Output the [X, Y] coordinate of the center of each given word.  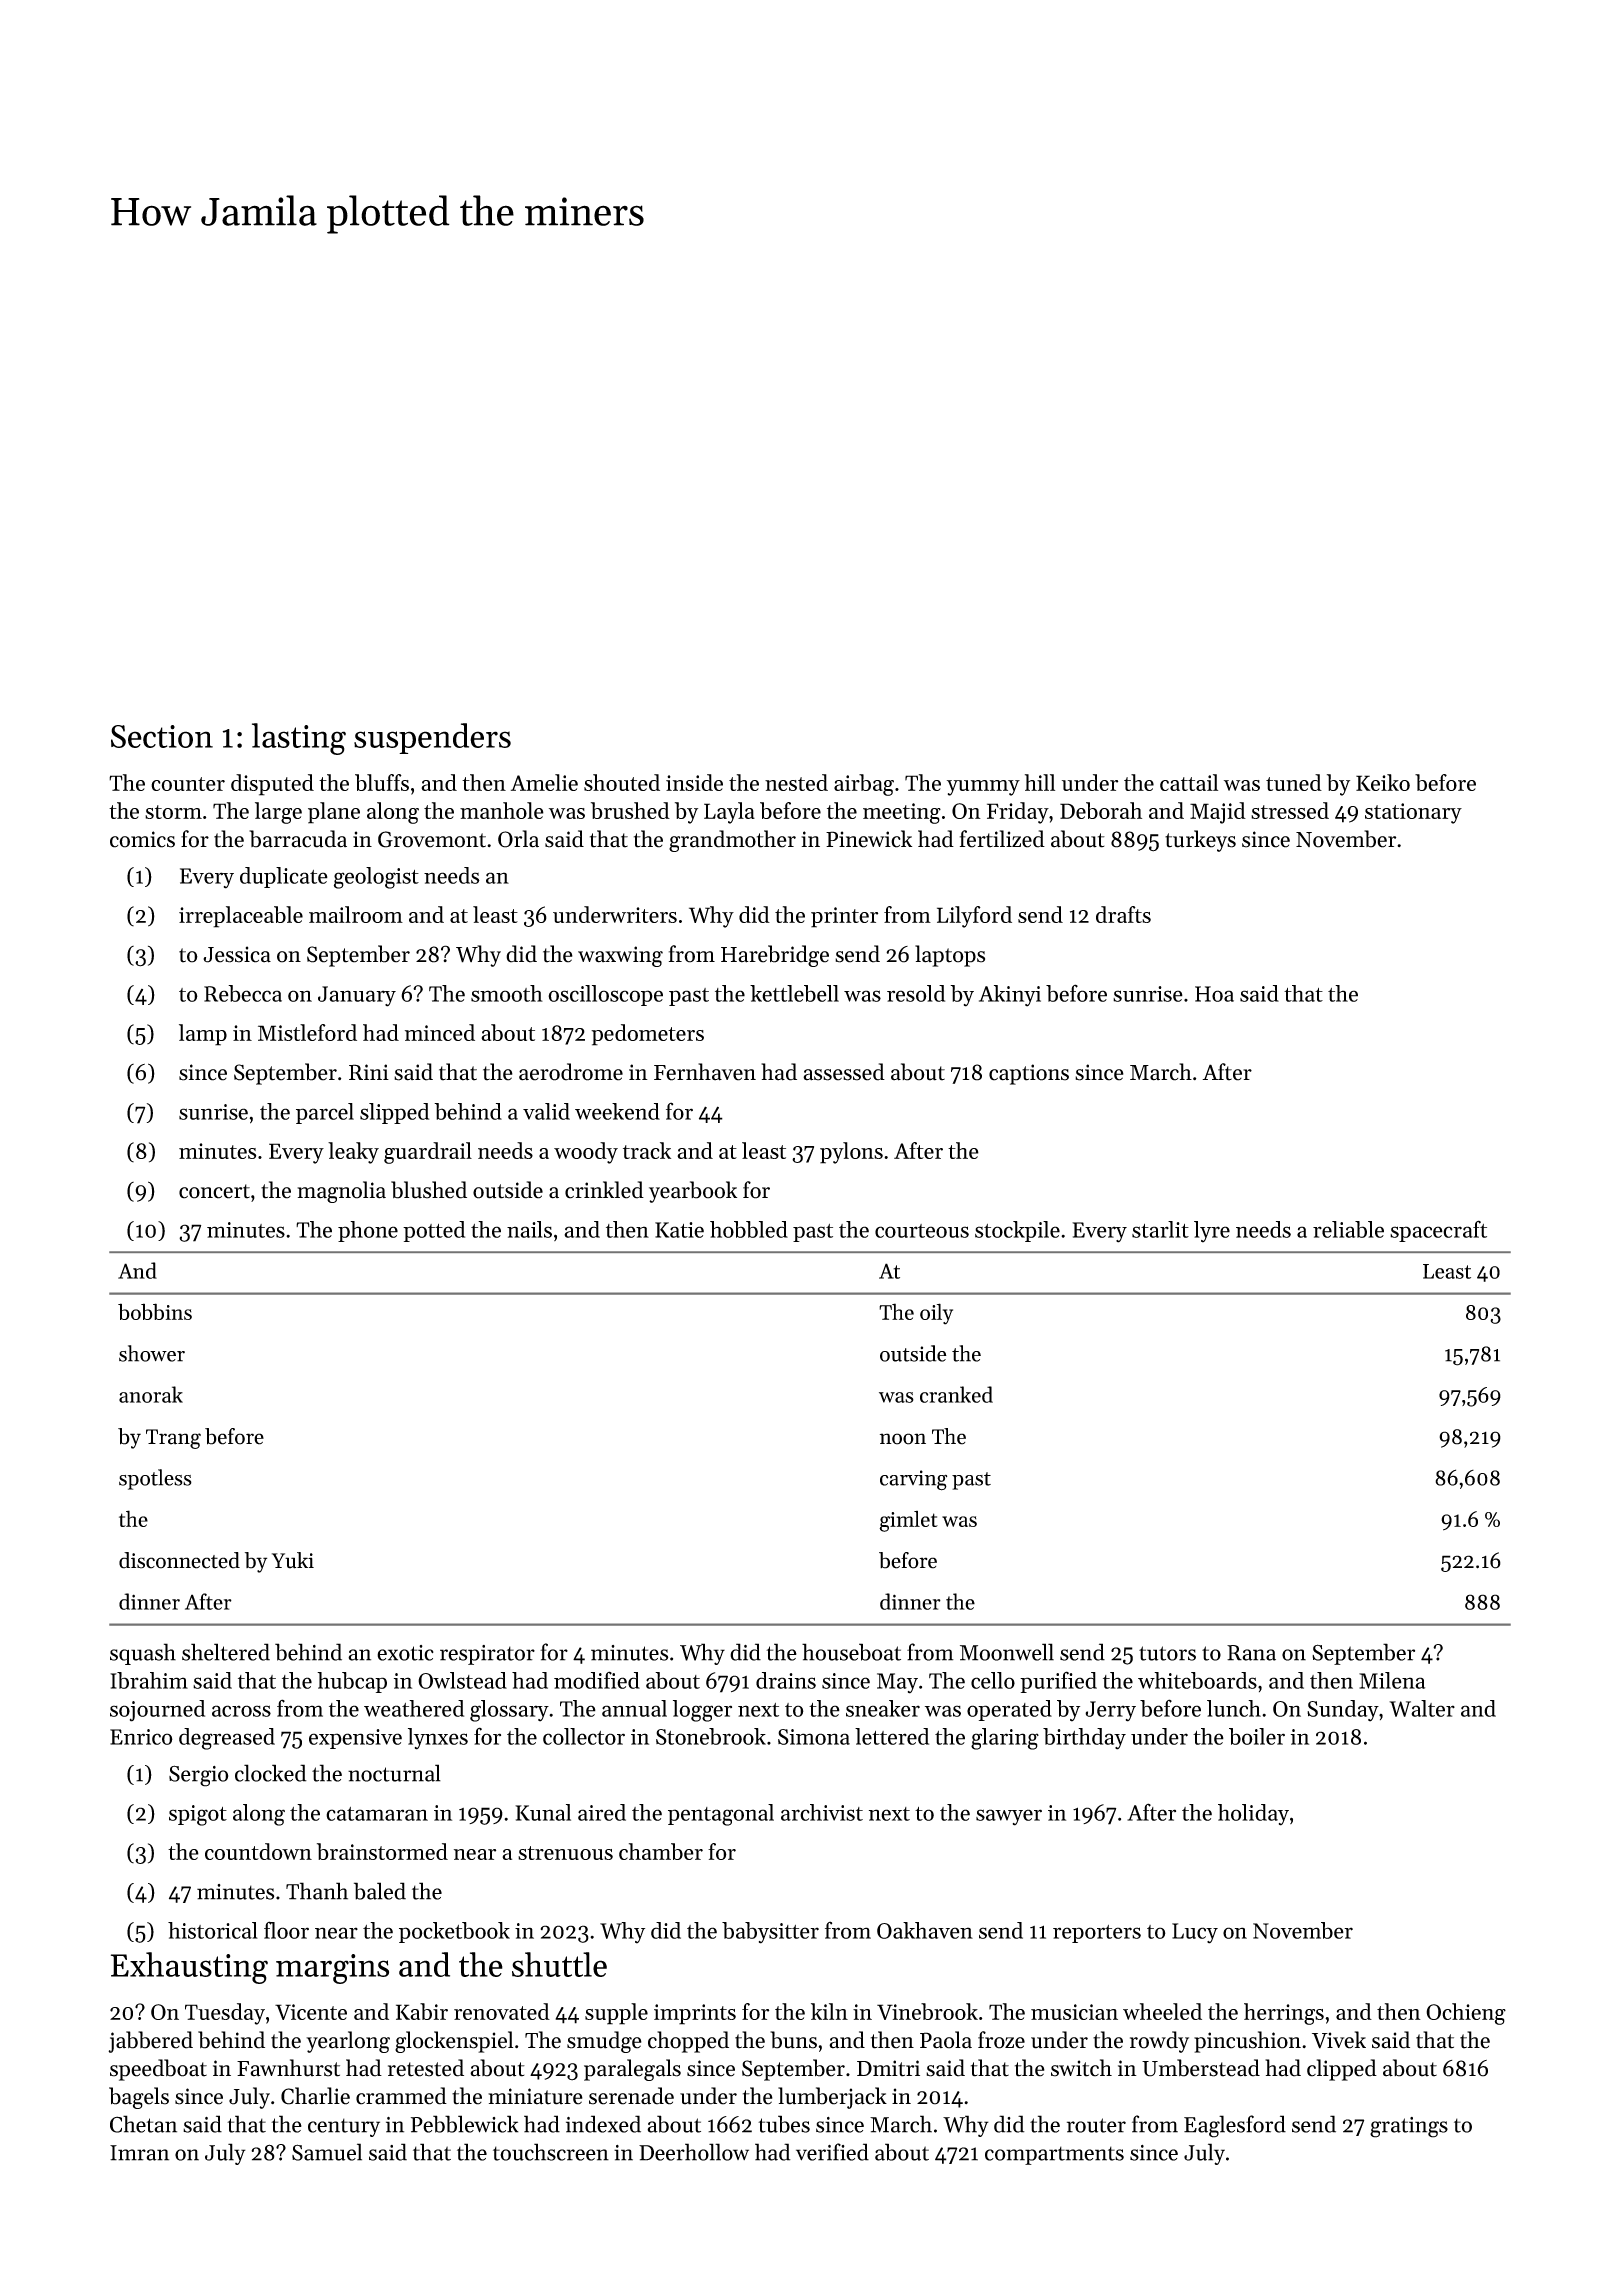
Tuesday [225, 2014]
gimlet [908, 1521]
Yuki [293, 1560]
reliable [1348, 1229]
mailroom [356, 914]
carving [913, 1480]
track [647, 1150]
